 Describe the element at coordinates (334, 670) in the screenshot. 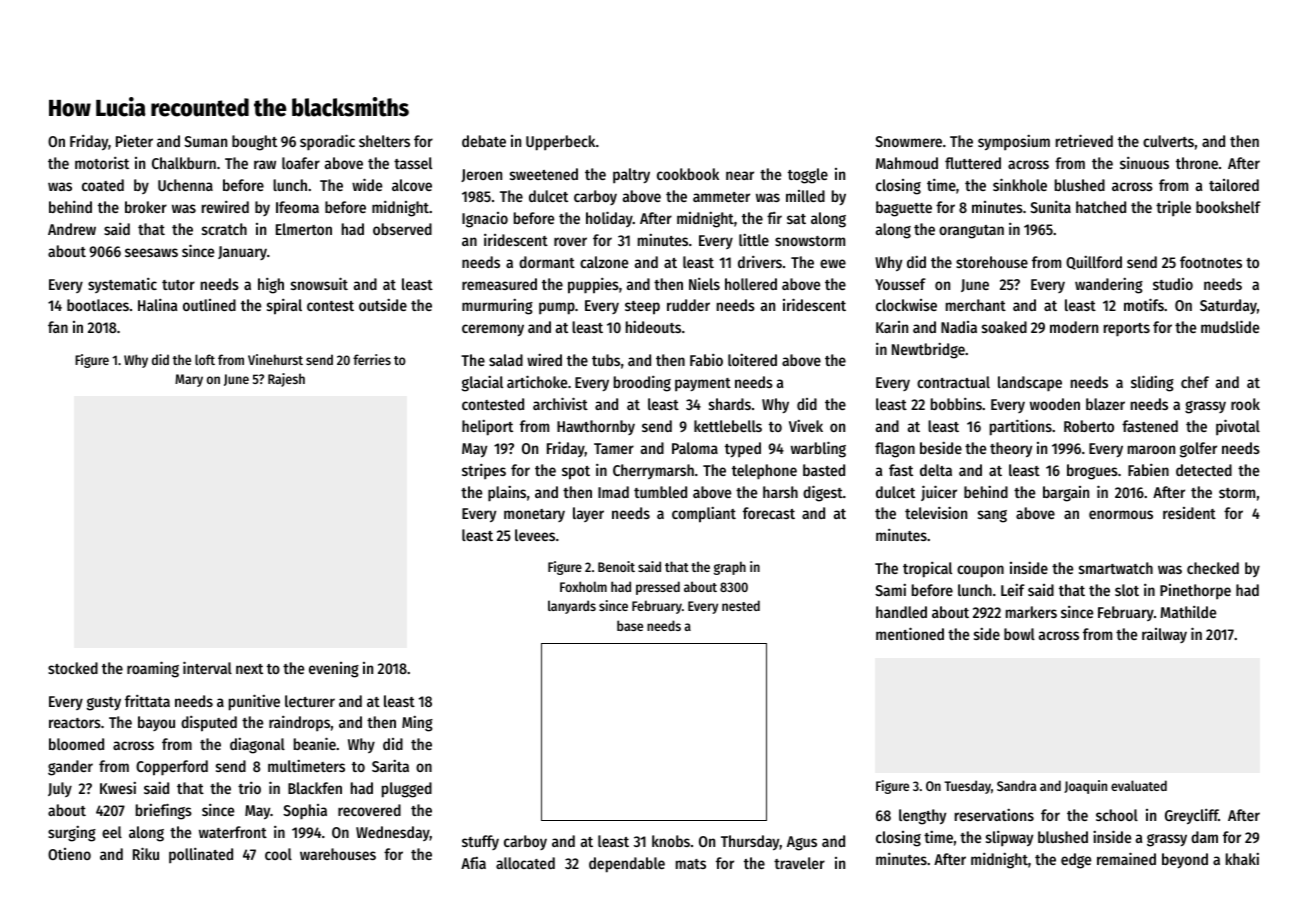

I see `evening` at that location.
